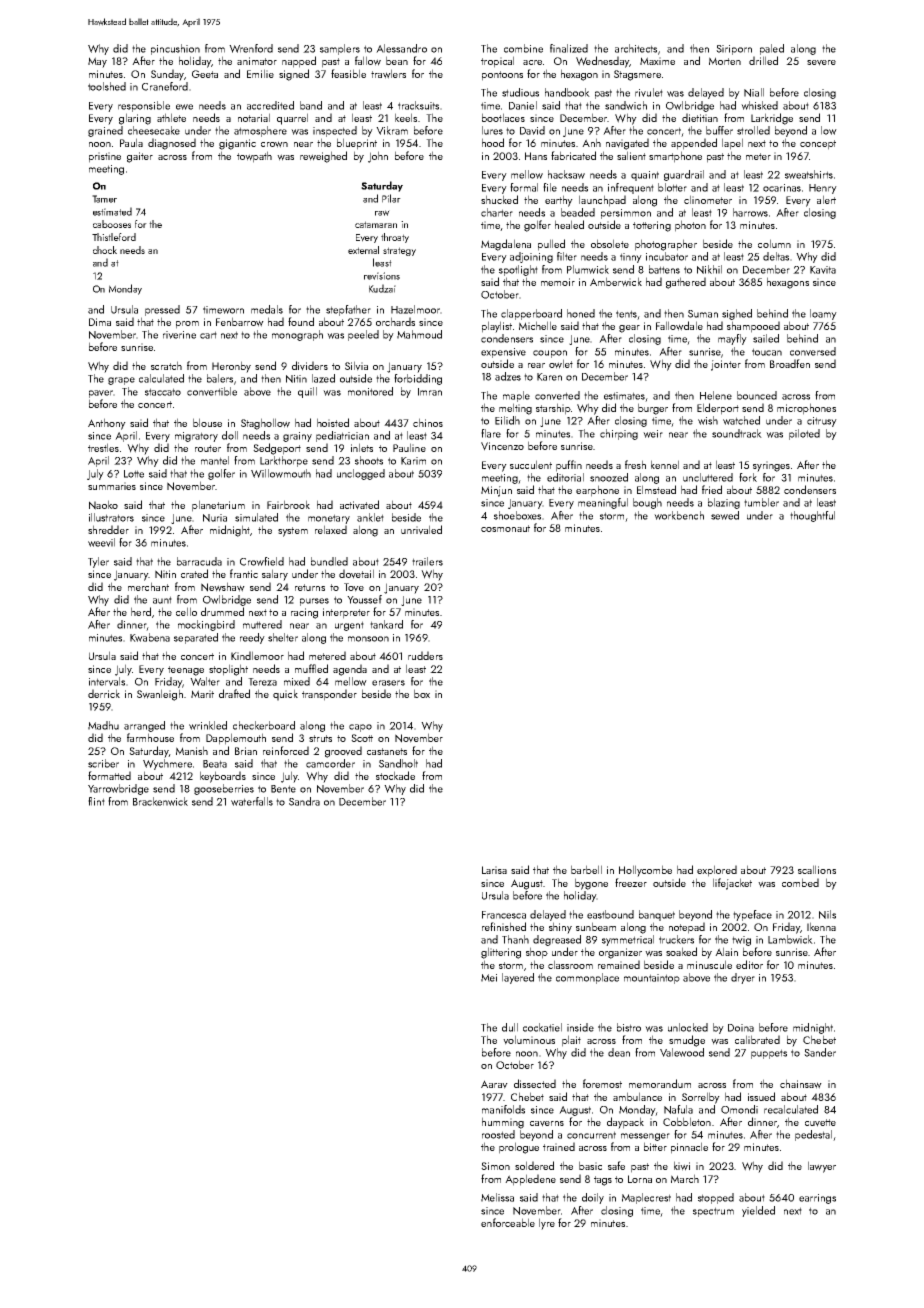 This screenshot has height=1308, width=924. Describe the element at coordinates (196, 638) in the screenshot. I see `separated` at that location.
